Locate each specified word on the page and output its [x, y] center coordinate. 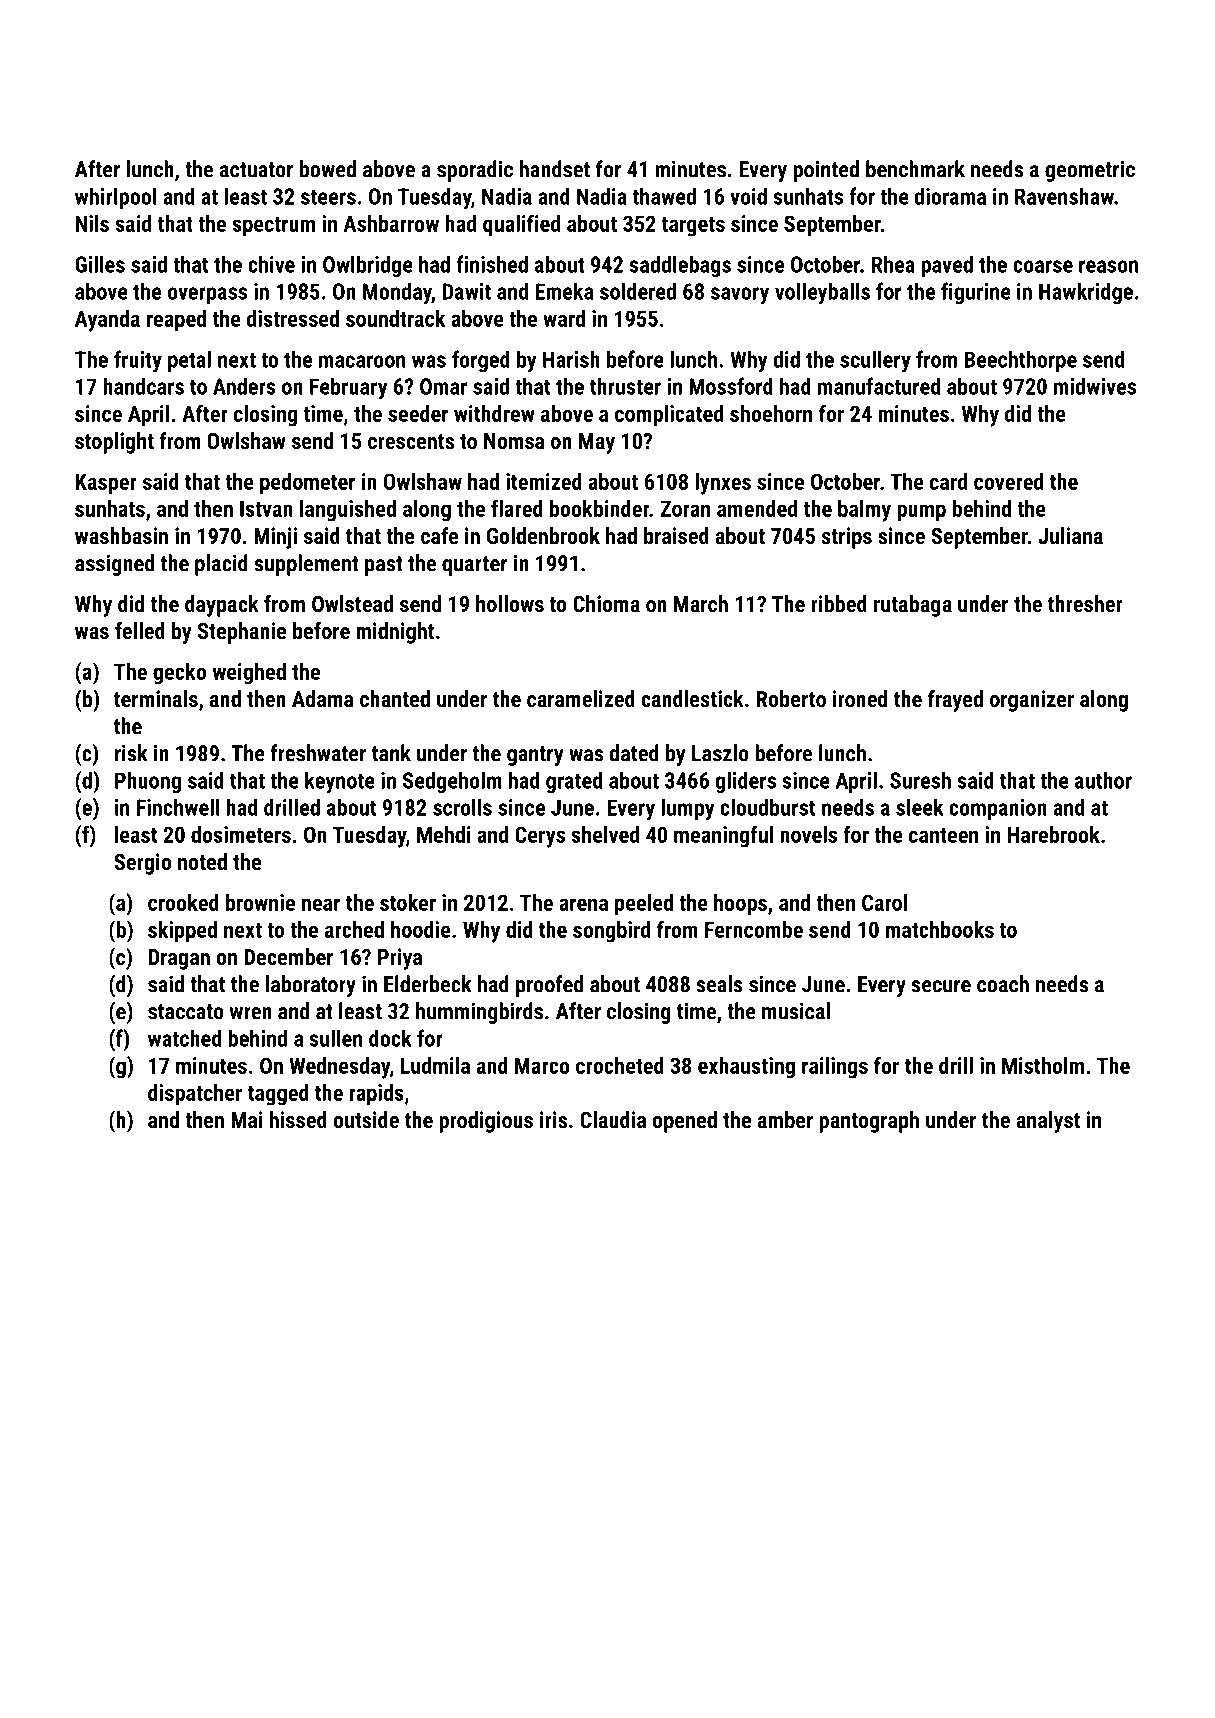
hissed [298, 1119]
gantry [535, 756]
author [1103, 780]
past [384, 566]
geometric [1090, 171]
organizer [1032, 701]
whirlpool [116, 198]
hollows [510, 603]
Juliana [1070, 535]
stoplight [114, 443]
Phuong [148, 782]
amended [757, 508]
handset [555, 169]
